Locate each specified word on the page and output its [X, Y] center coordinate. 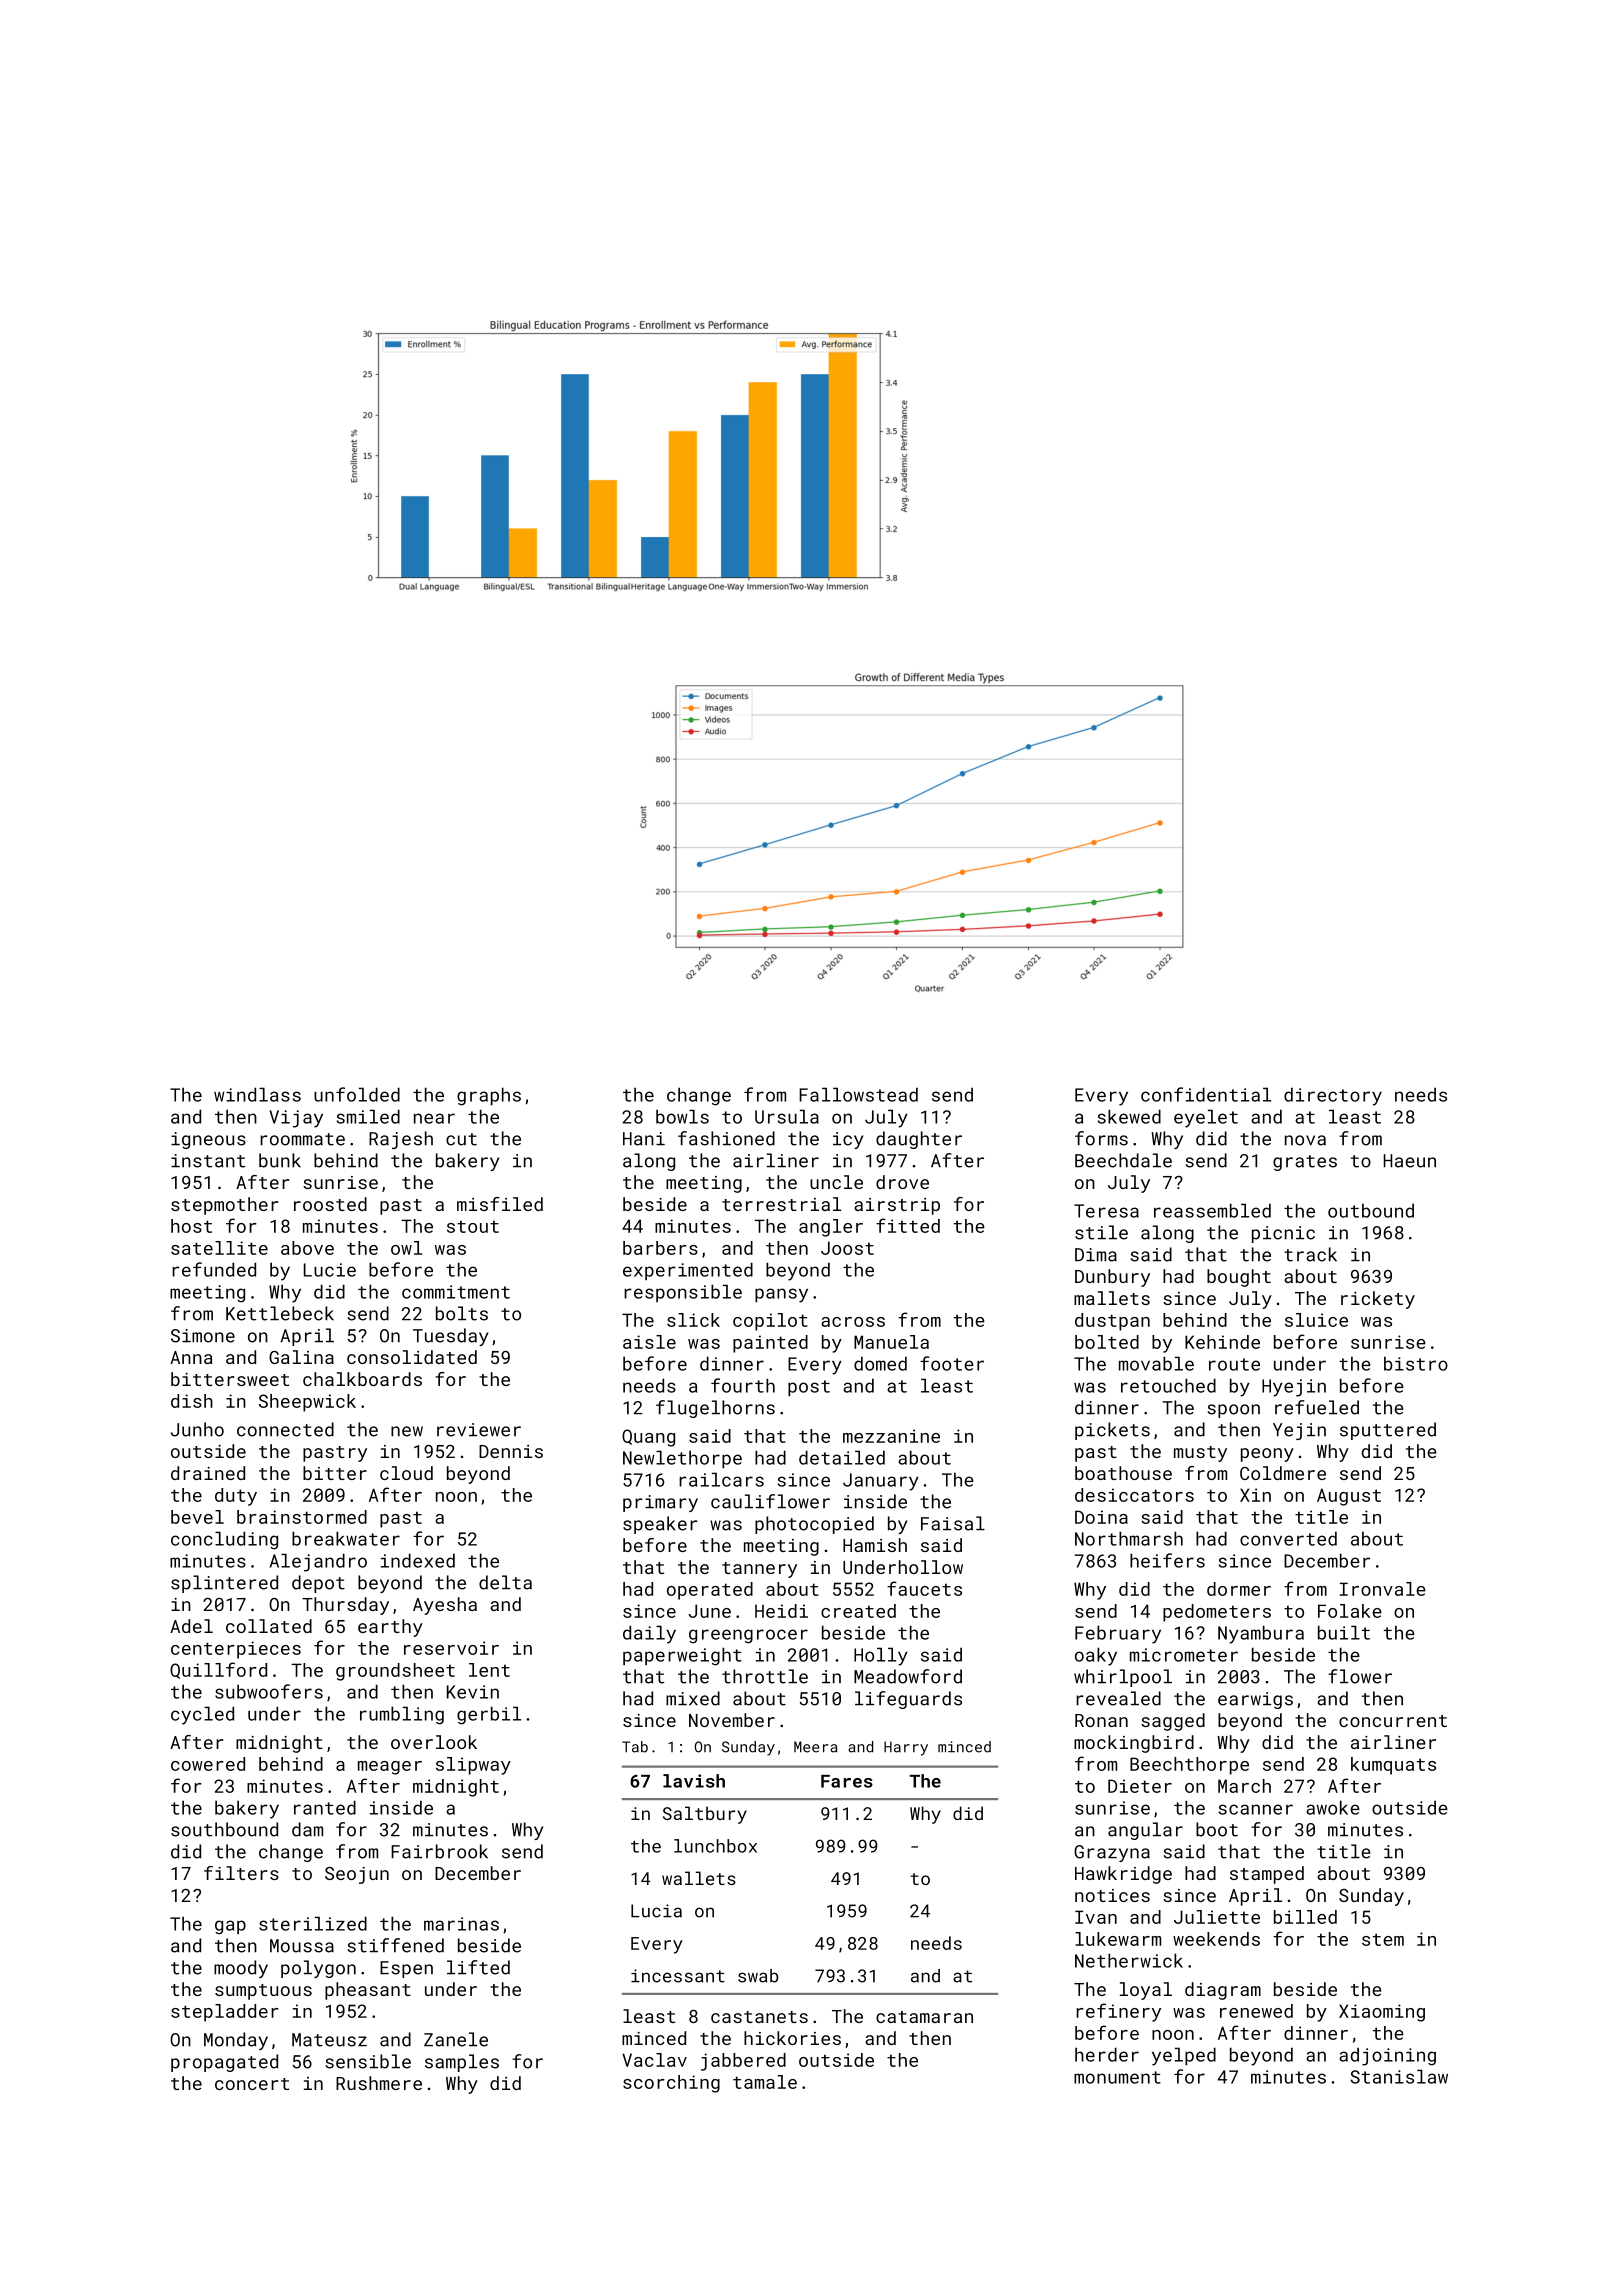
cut [461, 1139]
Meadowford [908, 1676]
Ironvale [1383, 1589]
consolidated [412, 1357]
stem [1383, 1939]
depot [318, 1584]
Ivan [1096, 1917]
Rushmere [379, 2083]
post [809, 1388]
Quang [648, 1438]
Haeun [1410, 1161]
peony [1267, 1455]
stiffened [395, 1945]
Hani [644, 1139]
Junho [197, 1429]
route [1234, 1364]
